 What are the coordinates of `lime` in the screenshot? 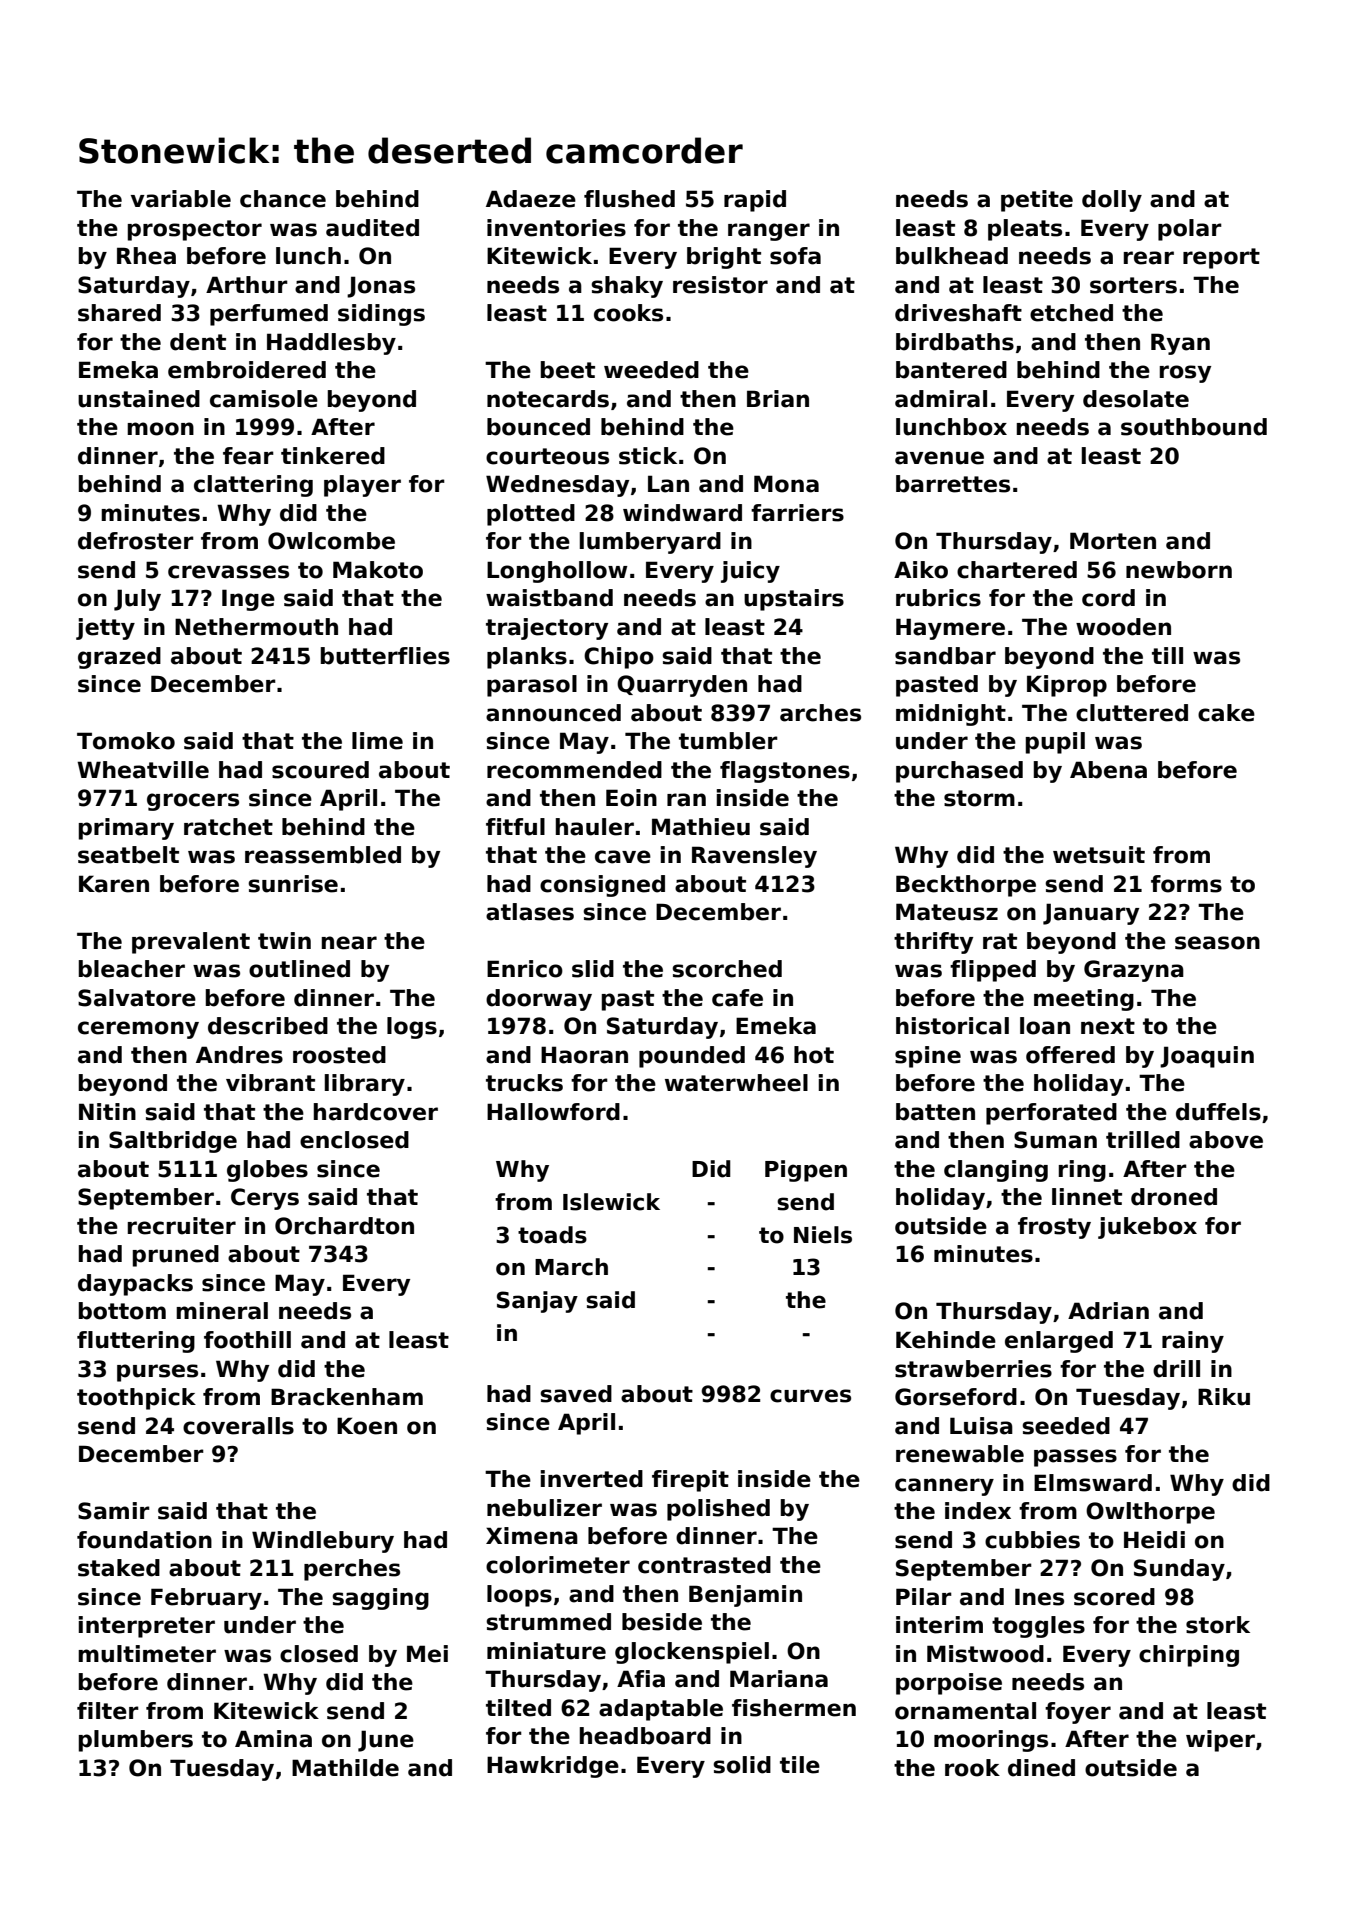 It's located at (377, 741).
